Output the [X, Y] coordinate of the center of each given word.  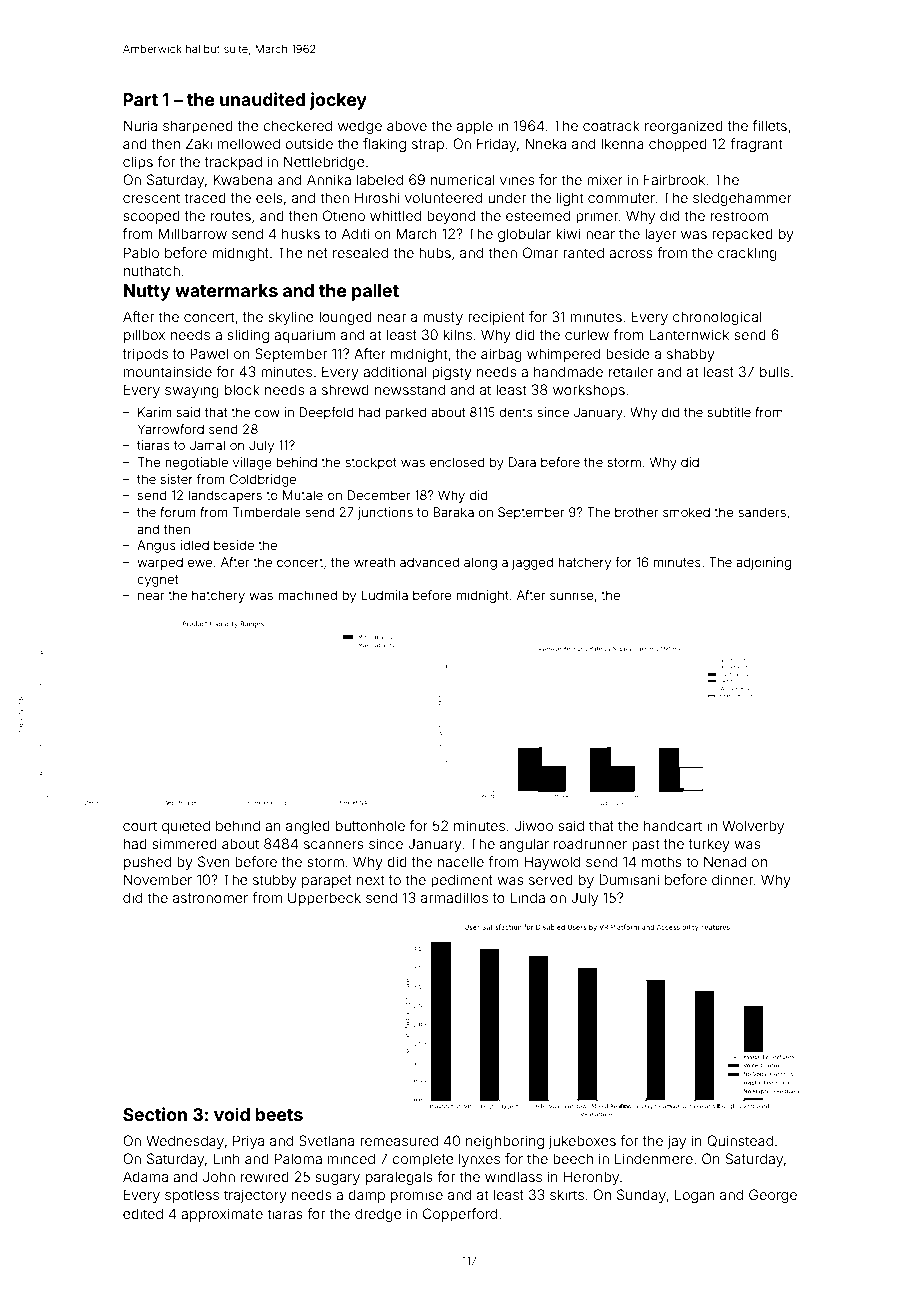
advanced [429, 562]
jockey [338, 101]
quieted [186, 827]
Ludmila [384, 595]
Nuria [140, 125]
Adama [145, 1176]
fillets [770, 125]
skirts [567, 1194]
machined [307, 595]
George [773, 1196]
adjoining [763, 563]
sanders [762, 512]
